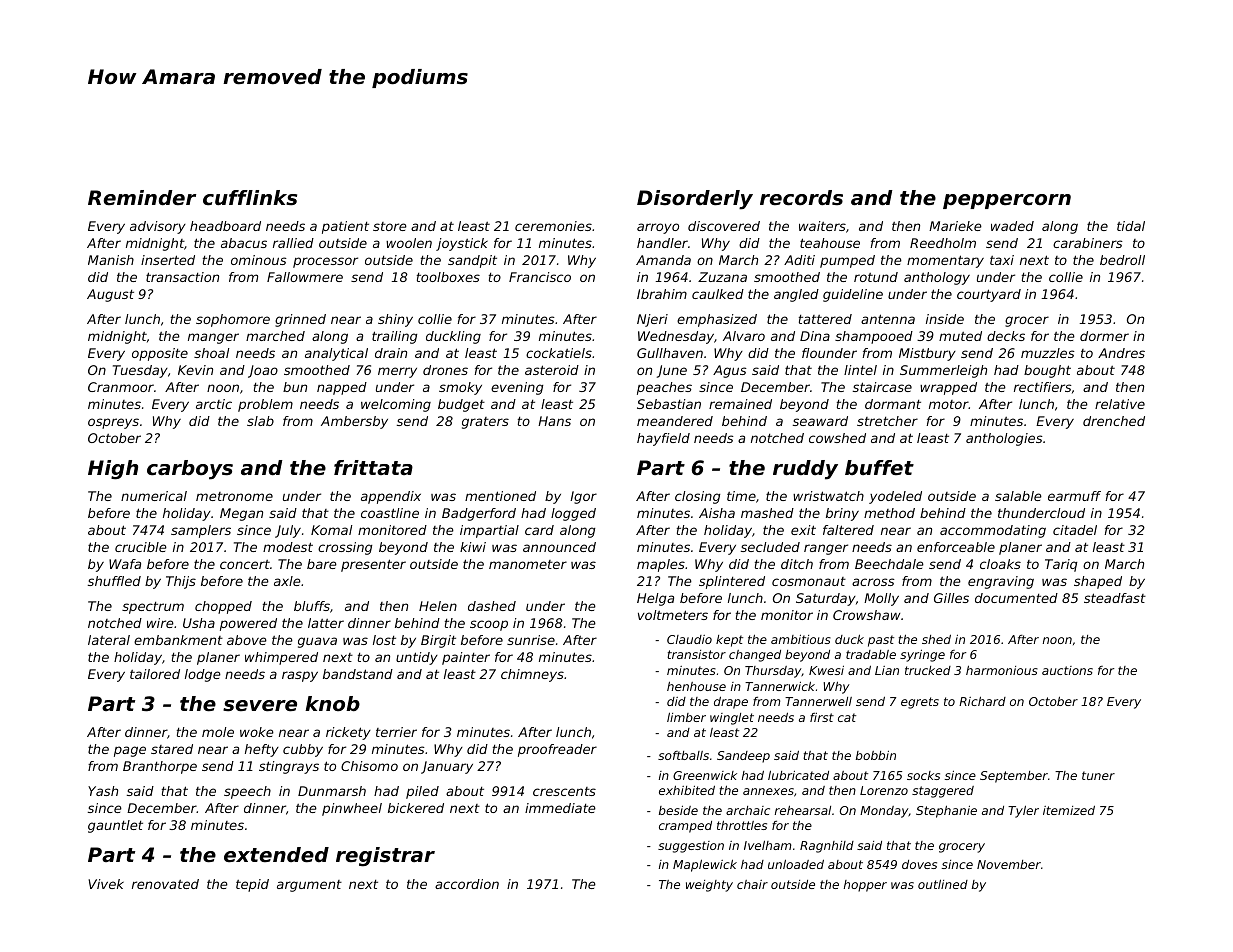 This image has width=1233, height=952. What do you see at coordinates (1104, 336) in the image?
I see `dormer` at bounding box center [1104, 336].
